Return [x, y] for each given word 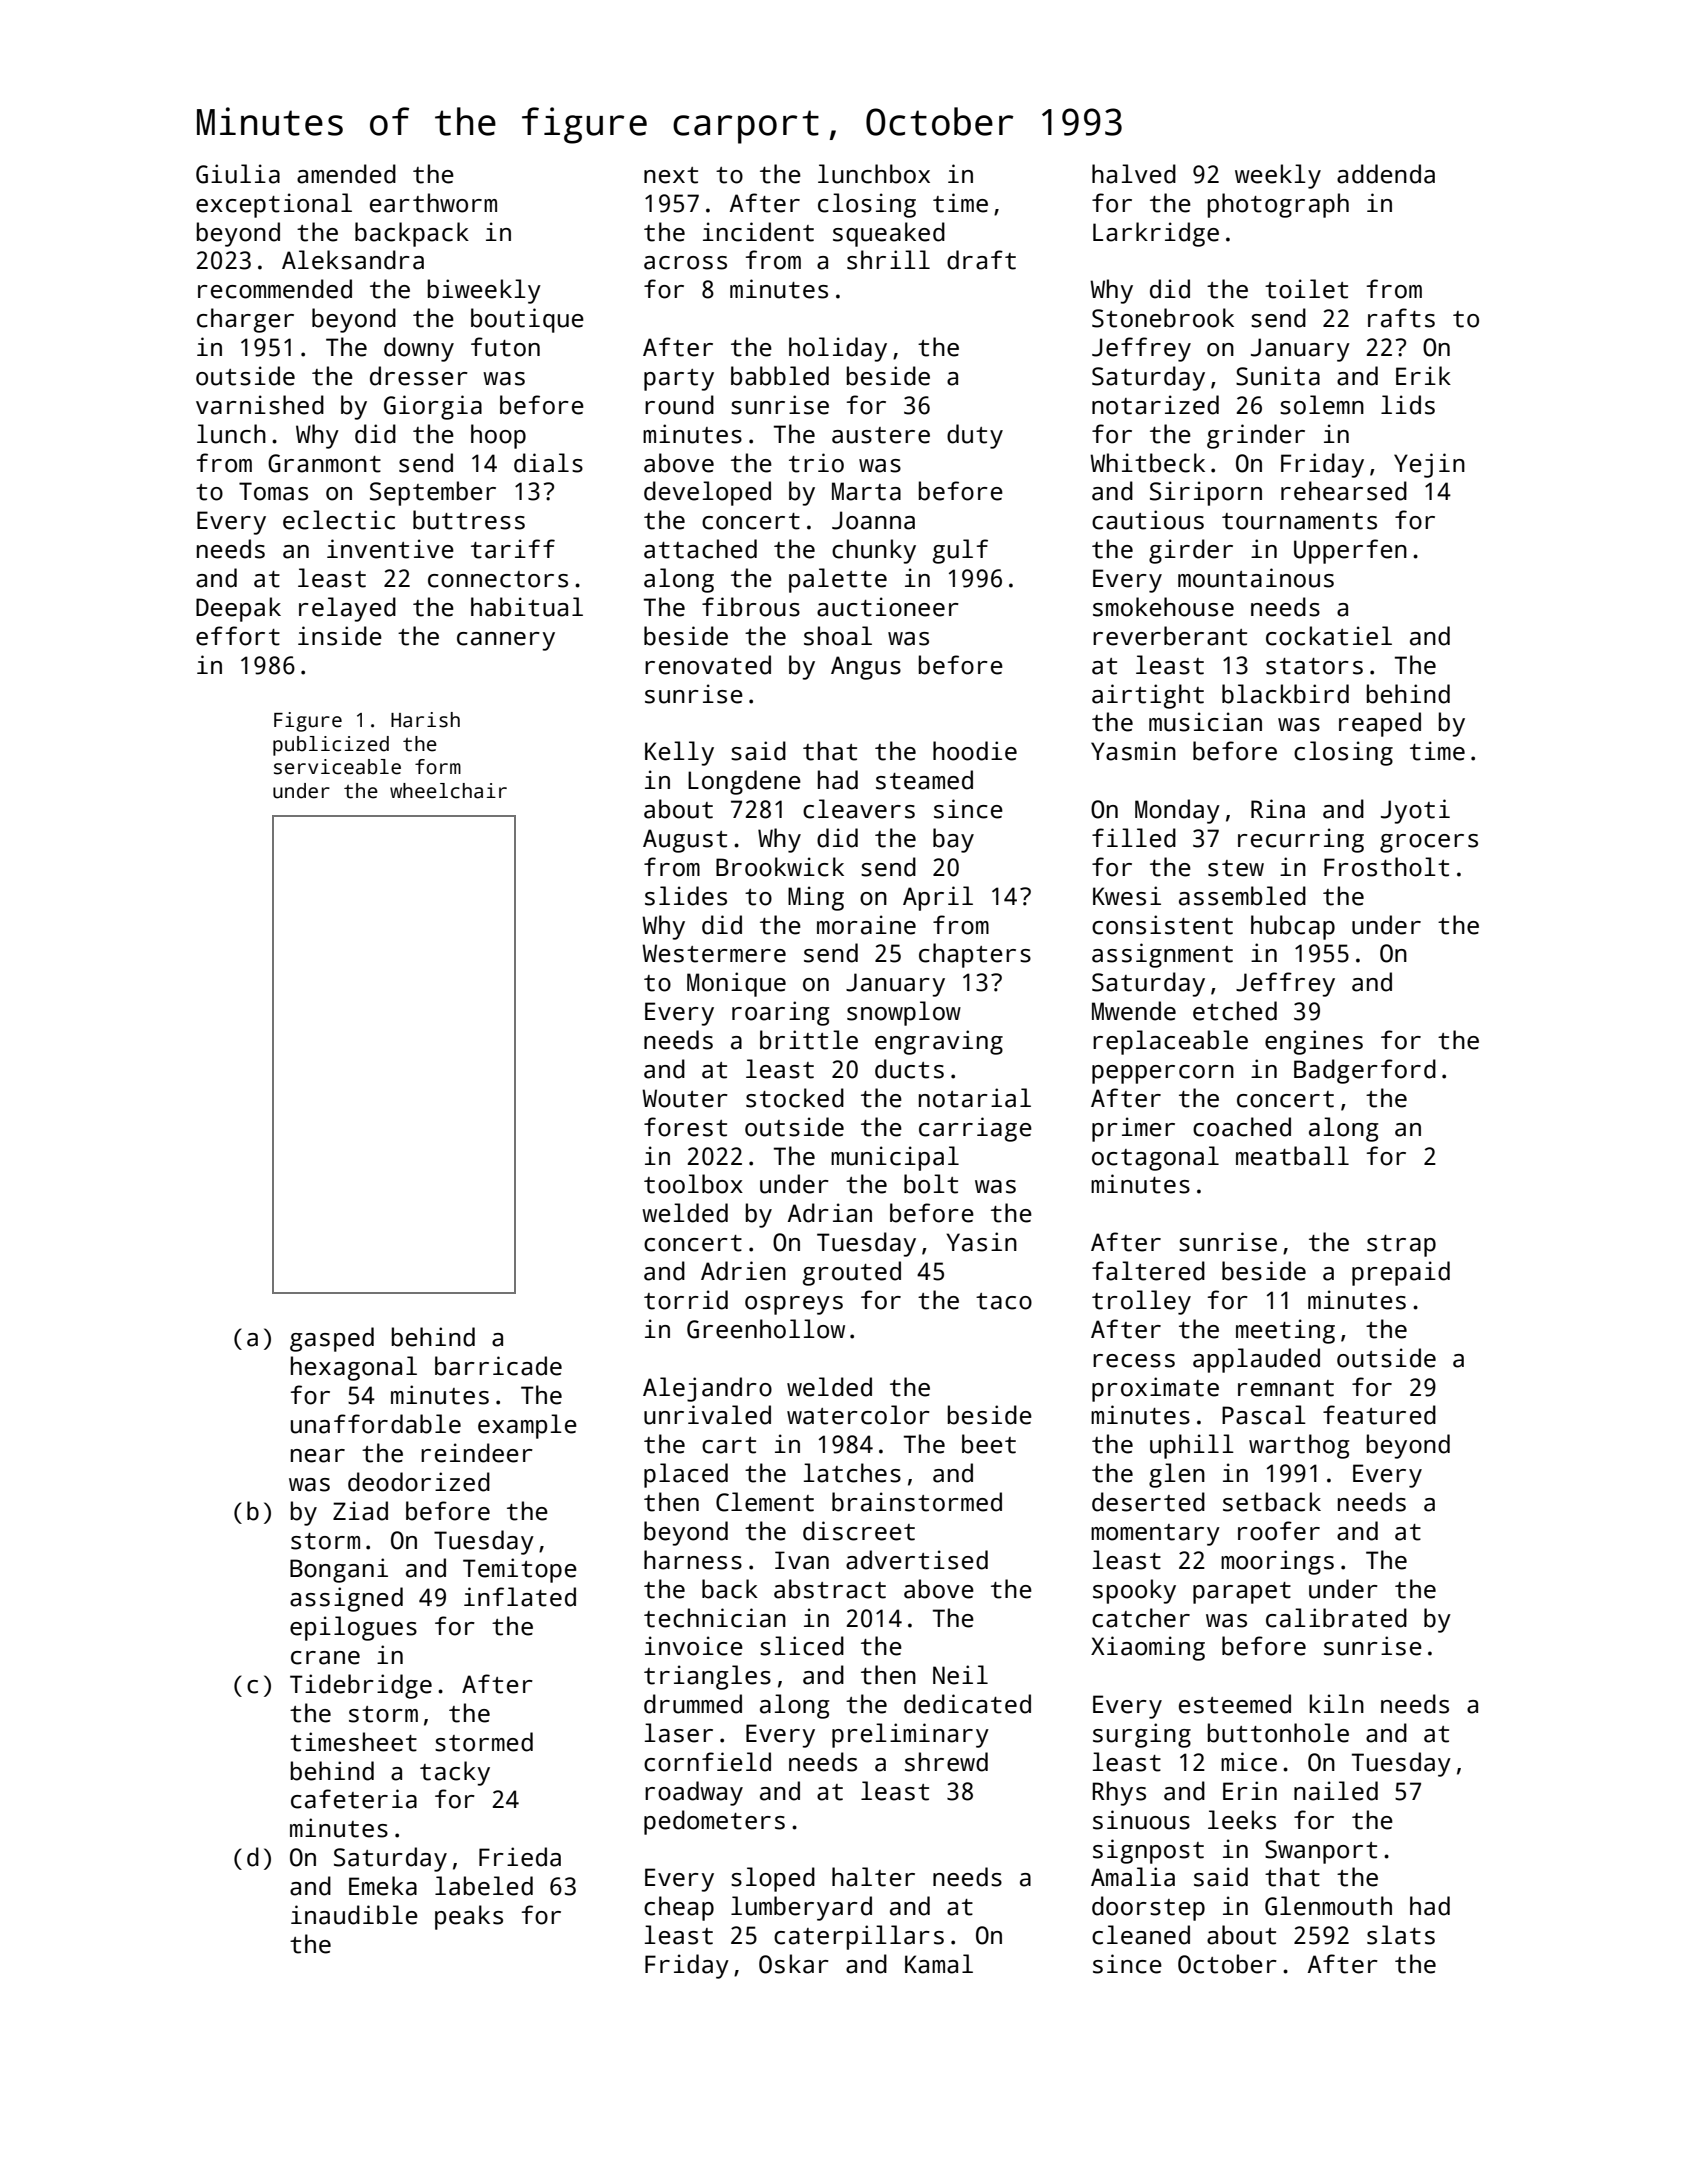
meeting [1285, 1331]
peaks [469, 1917]
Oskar [794, 1964]
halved [1134, 174]
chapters [975, 955]
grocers [1429, 843]
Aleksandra [353, 260]
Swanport [1321, 1852]
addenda [1386, 174]
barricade [498, 1366]
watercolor [858, 1415]
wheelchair [448, 791]
